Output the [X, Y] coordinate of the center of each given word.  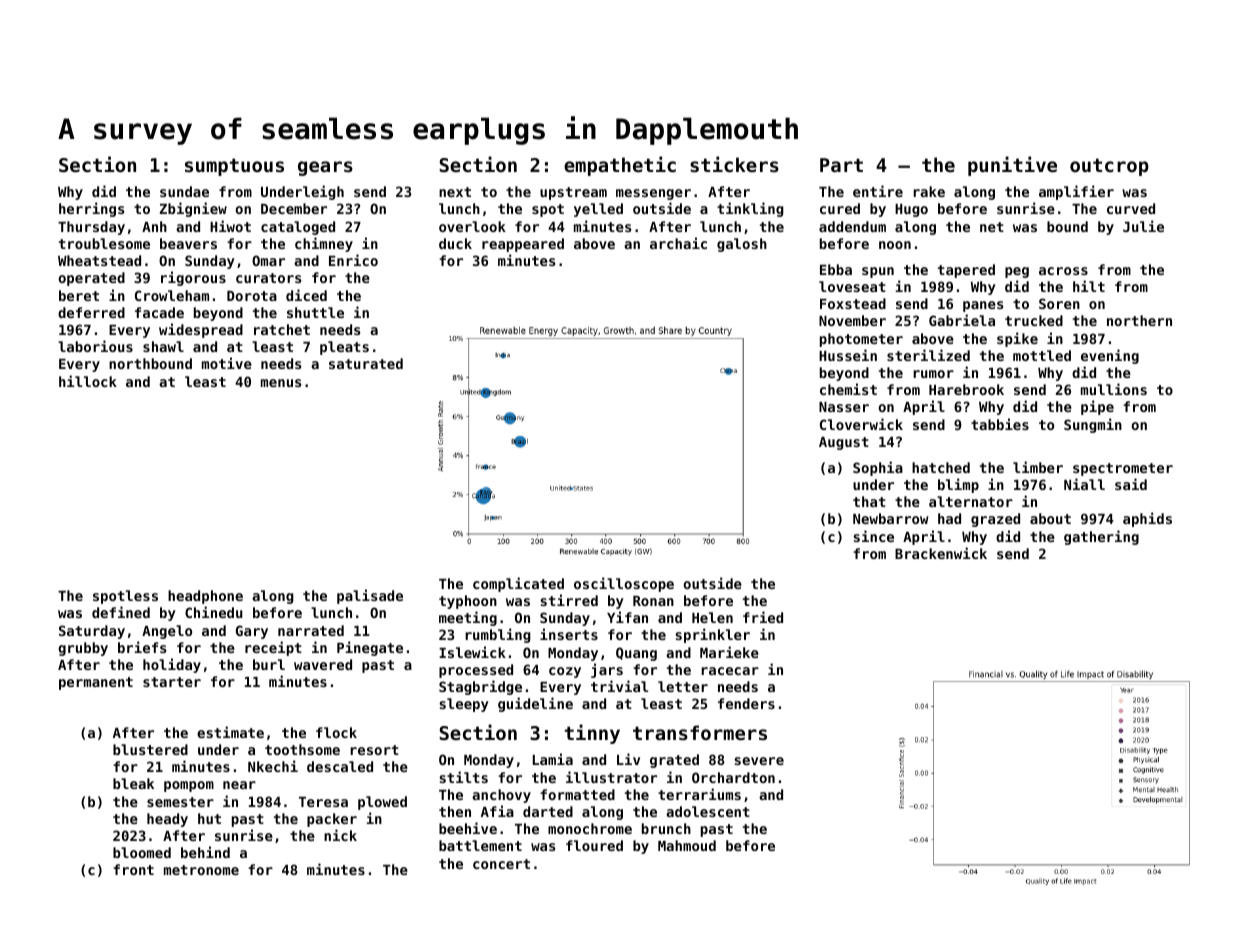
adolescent [708, 811]
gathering [1101, 537]
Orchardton [733, 777]
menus [281, 383]
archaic [678, 243]
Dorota [252, 296]
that [869, 501]
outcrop [1109, 167]
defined [121, 612]
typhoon [468, 602]
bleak [133, 783]
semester [180, 802]
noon [895, 245]
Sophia [878, 468]
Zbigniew [193, 209]
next [455, 192]
